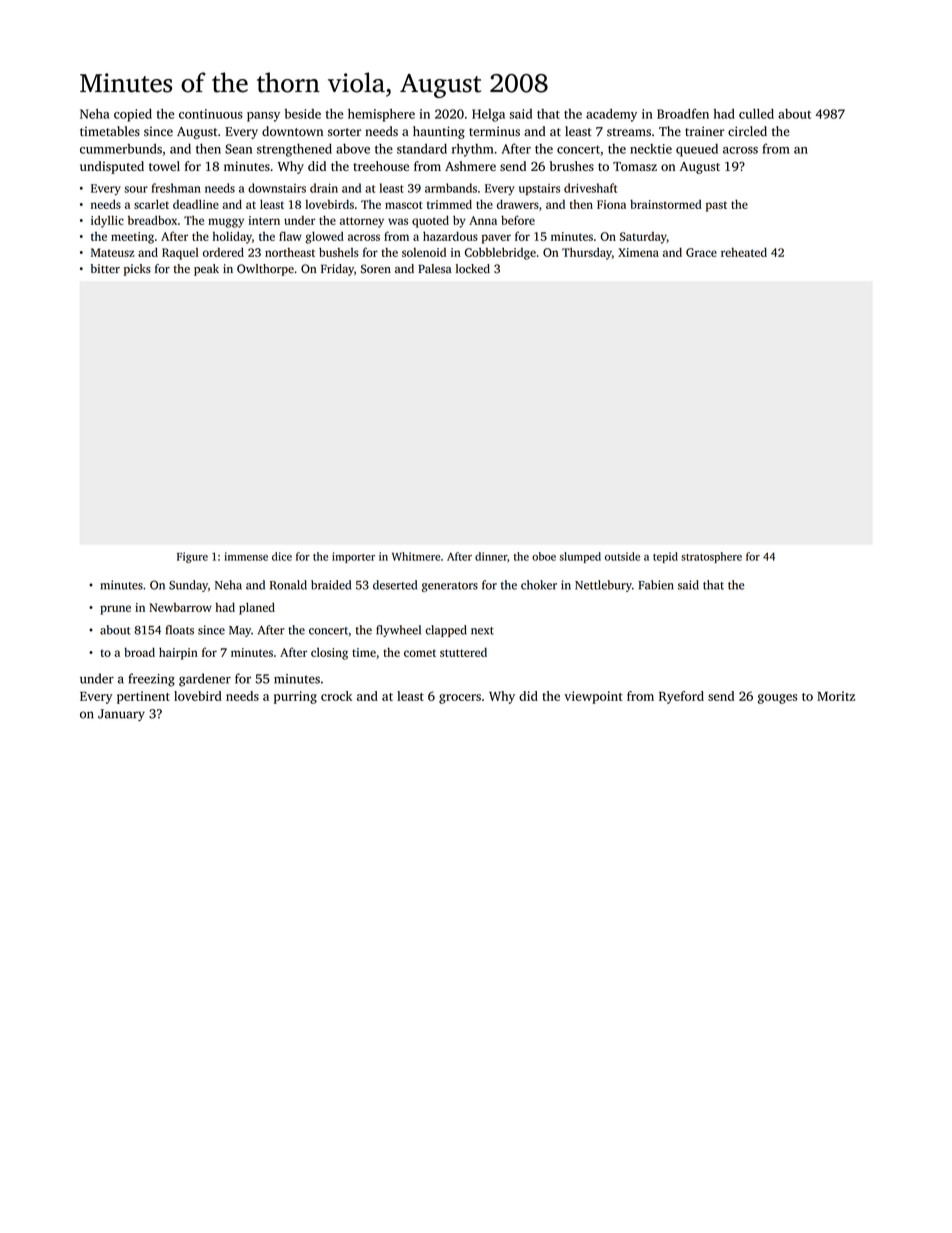 Image resolution: width=952 pixels, height=1233 pixels. I want to click on stratosphere, so click(711, 557).
